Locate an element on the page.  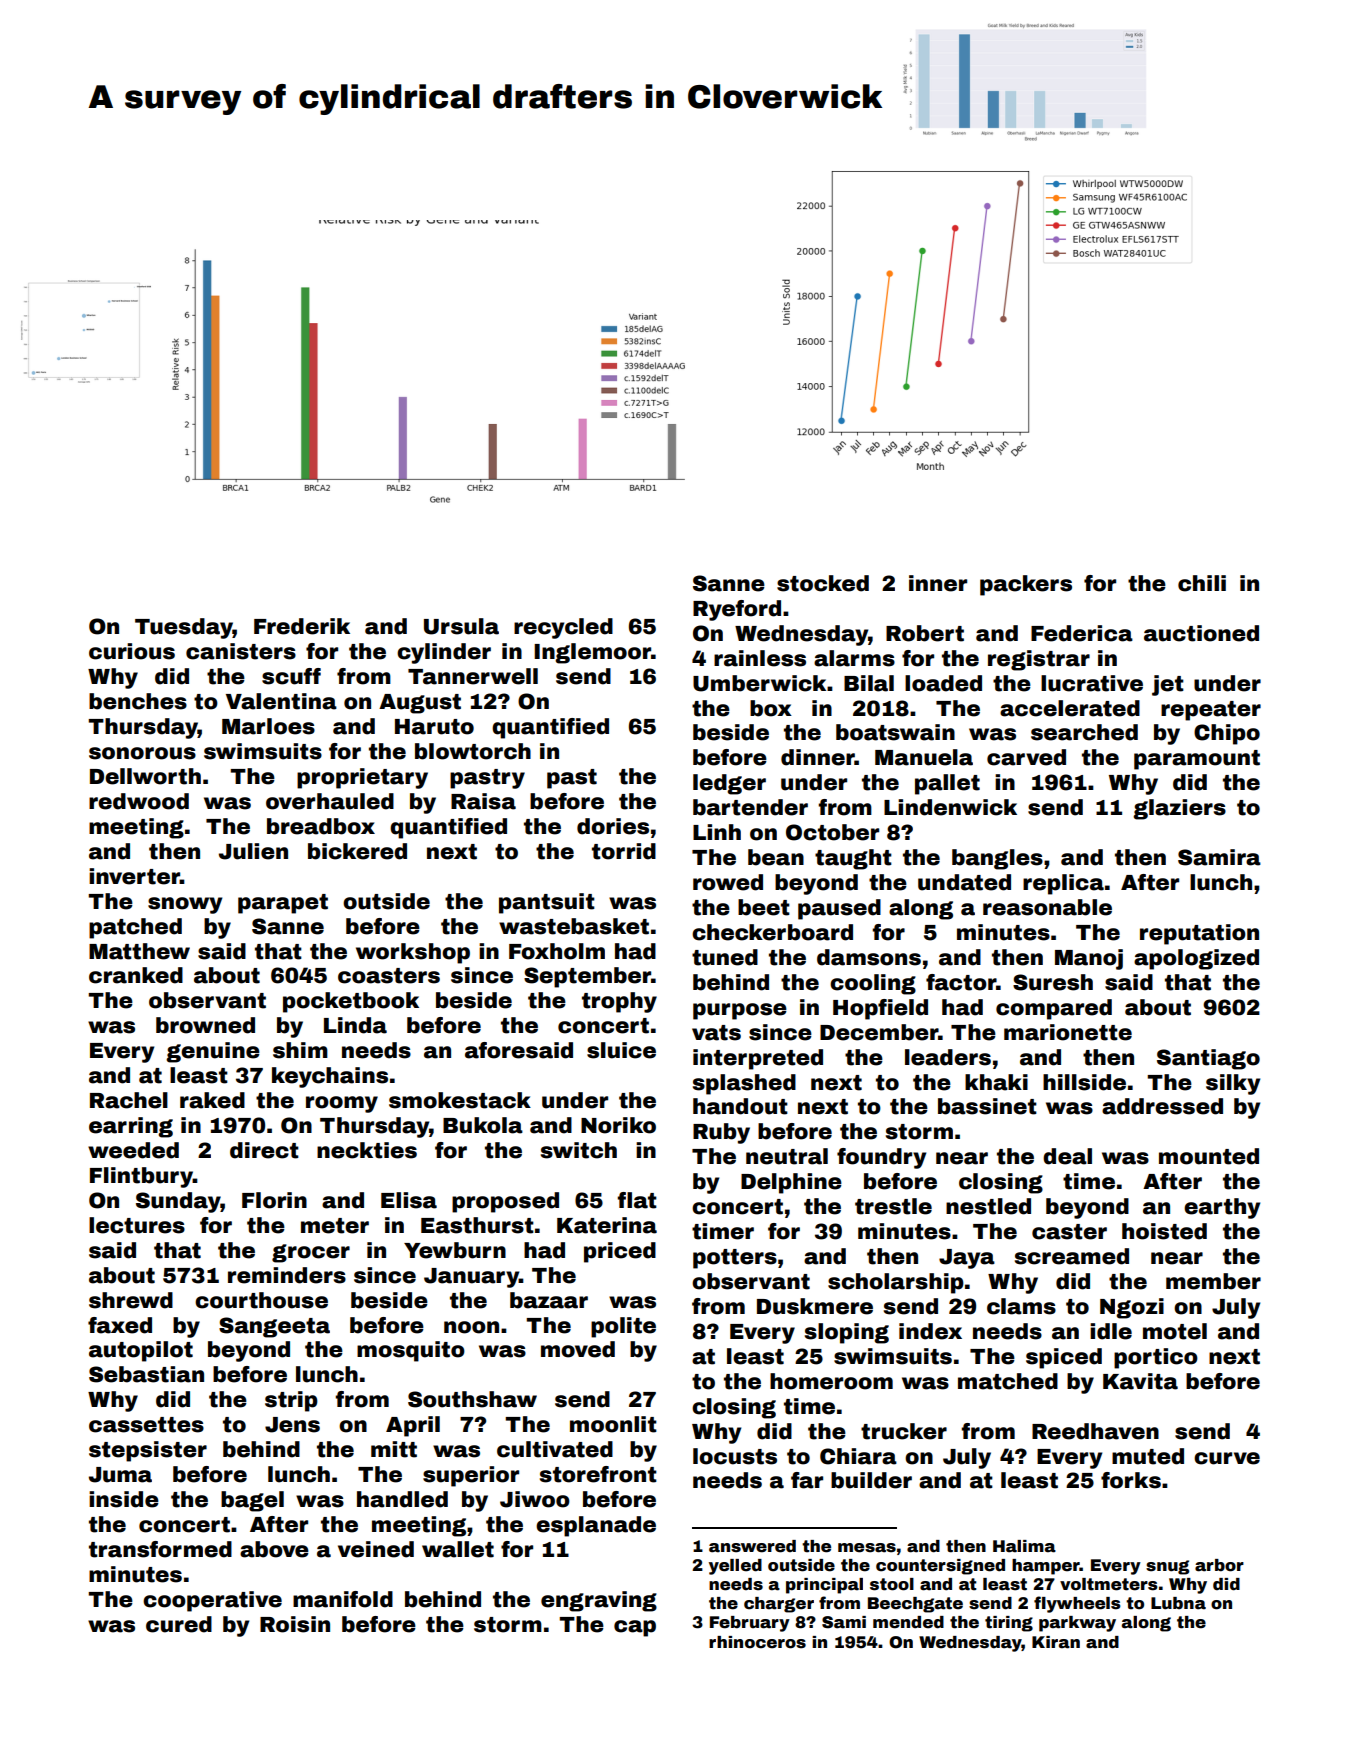
idle is located at coordinates (1111, 1331).
